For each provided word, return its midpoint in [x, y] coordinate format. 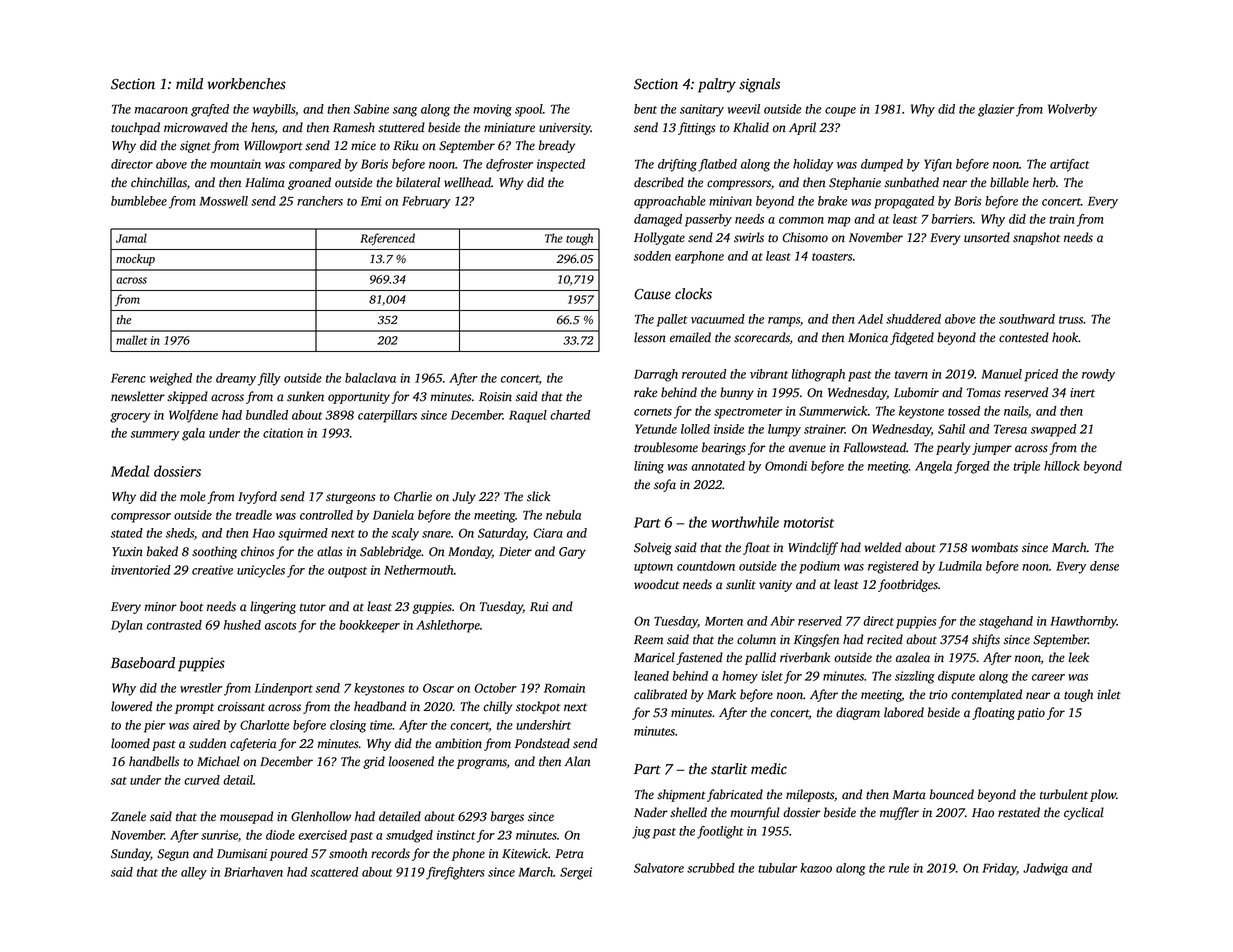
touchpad [135, 128]
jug [641, 832]
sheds [180, 533]
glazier [996, 110]
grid [374, 762]
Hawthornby [1083, 622]
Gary [572, 553]
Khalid [751, 127]
